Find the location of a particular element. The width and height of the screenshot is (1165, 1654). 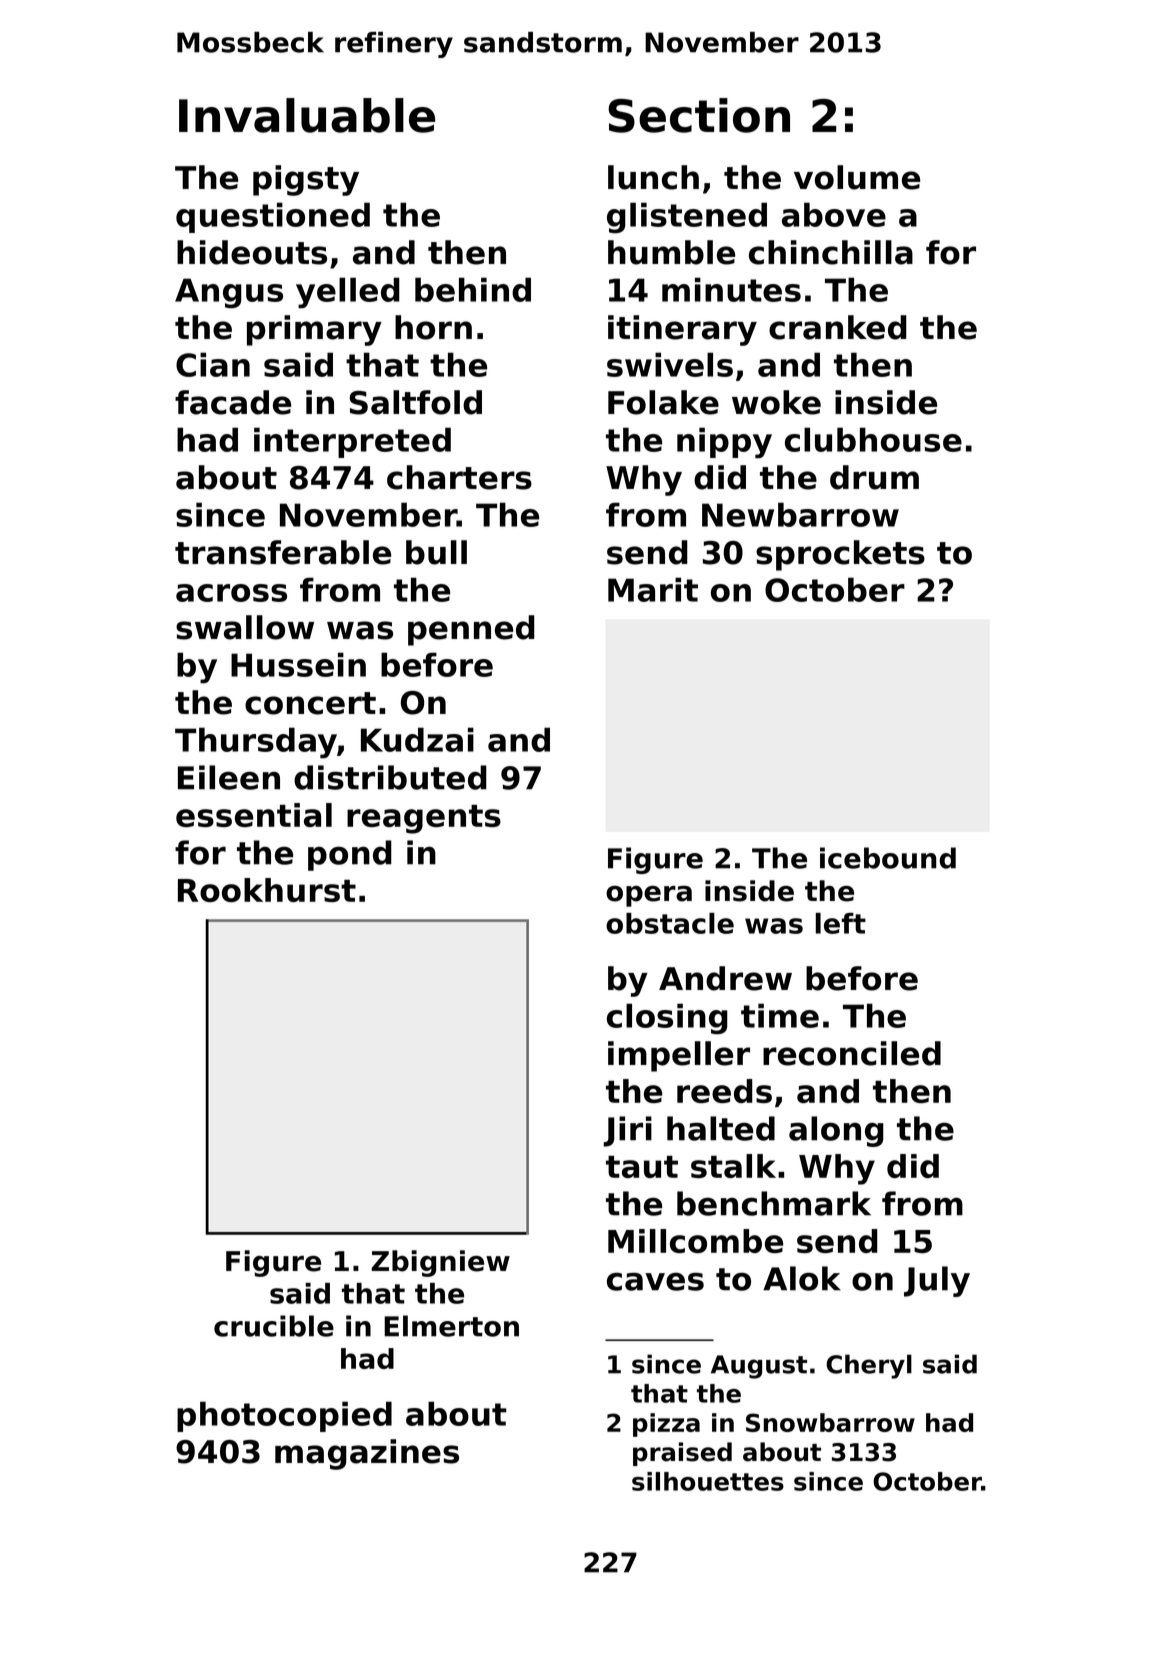

Angus is located at coordinates (229, 293).
